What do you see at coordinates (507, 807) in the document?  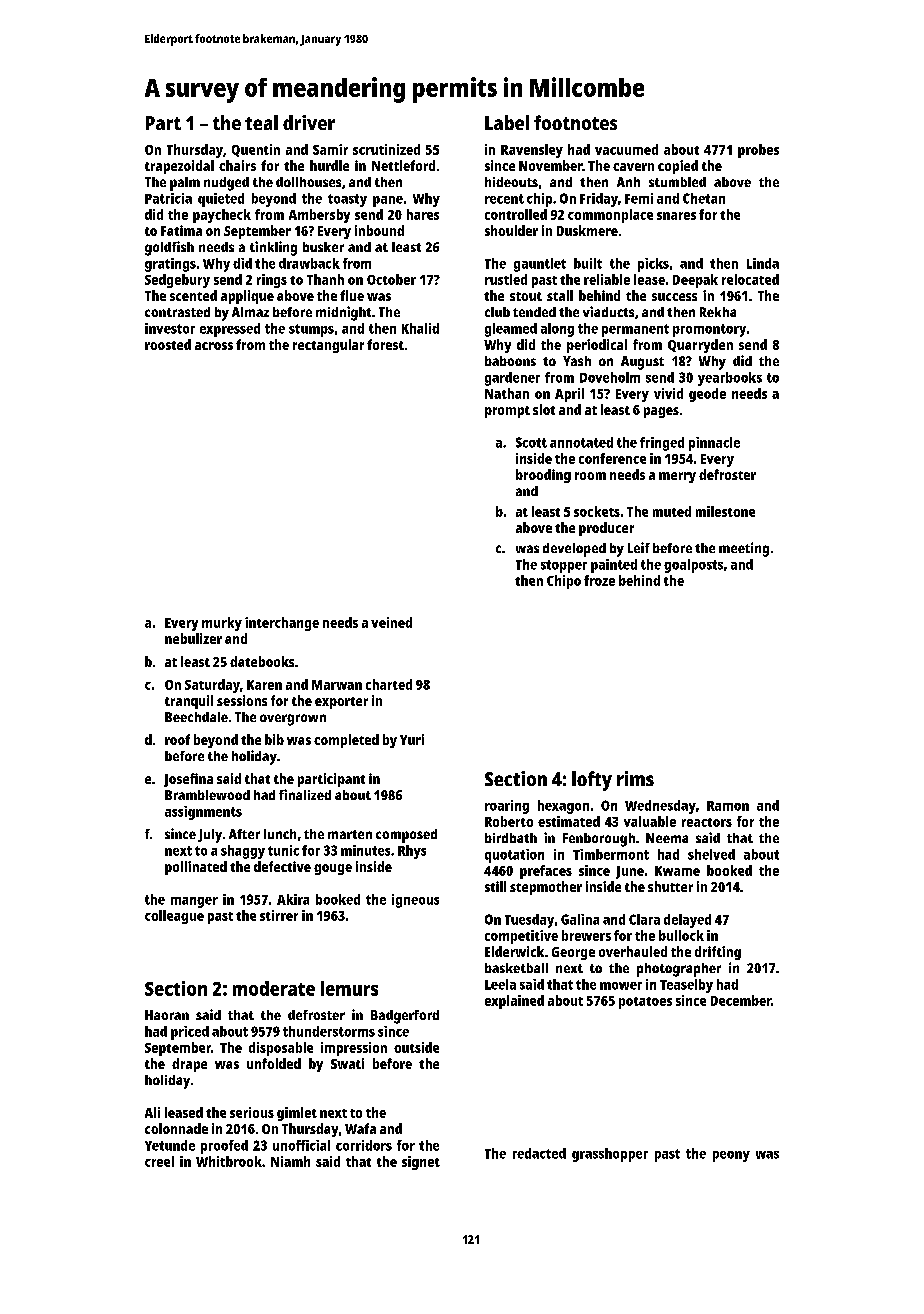 I see `roaring` at bounding box center [507, 807].
